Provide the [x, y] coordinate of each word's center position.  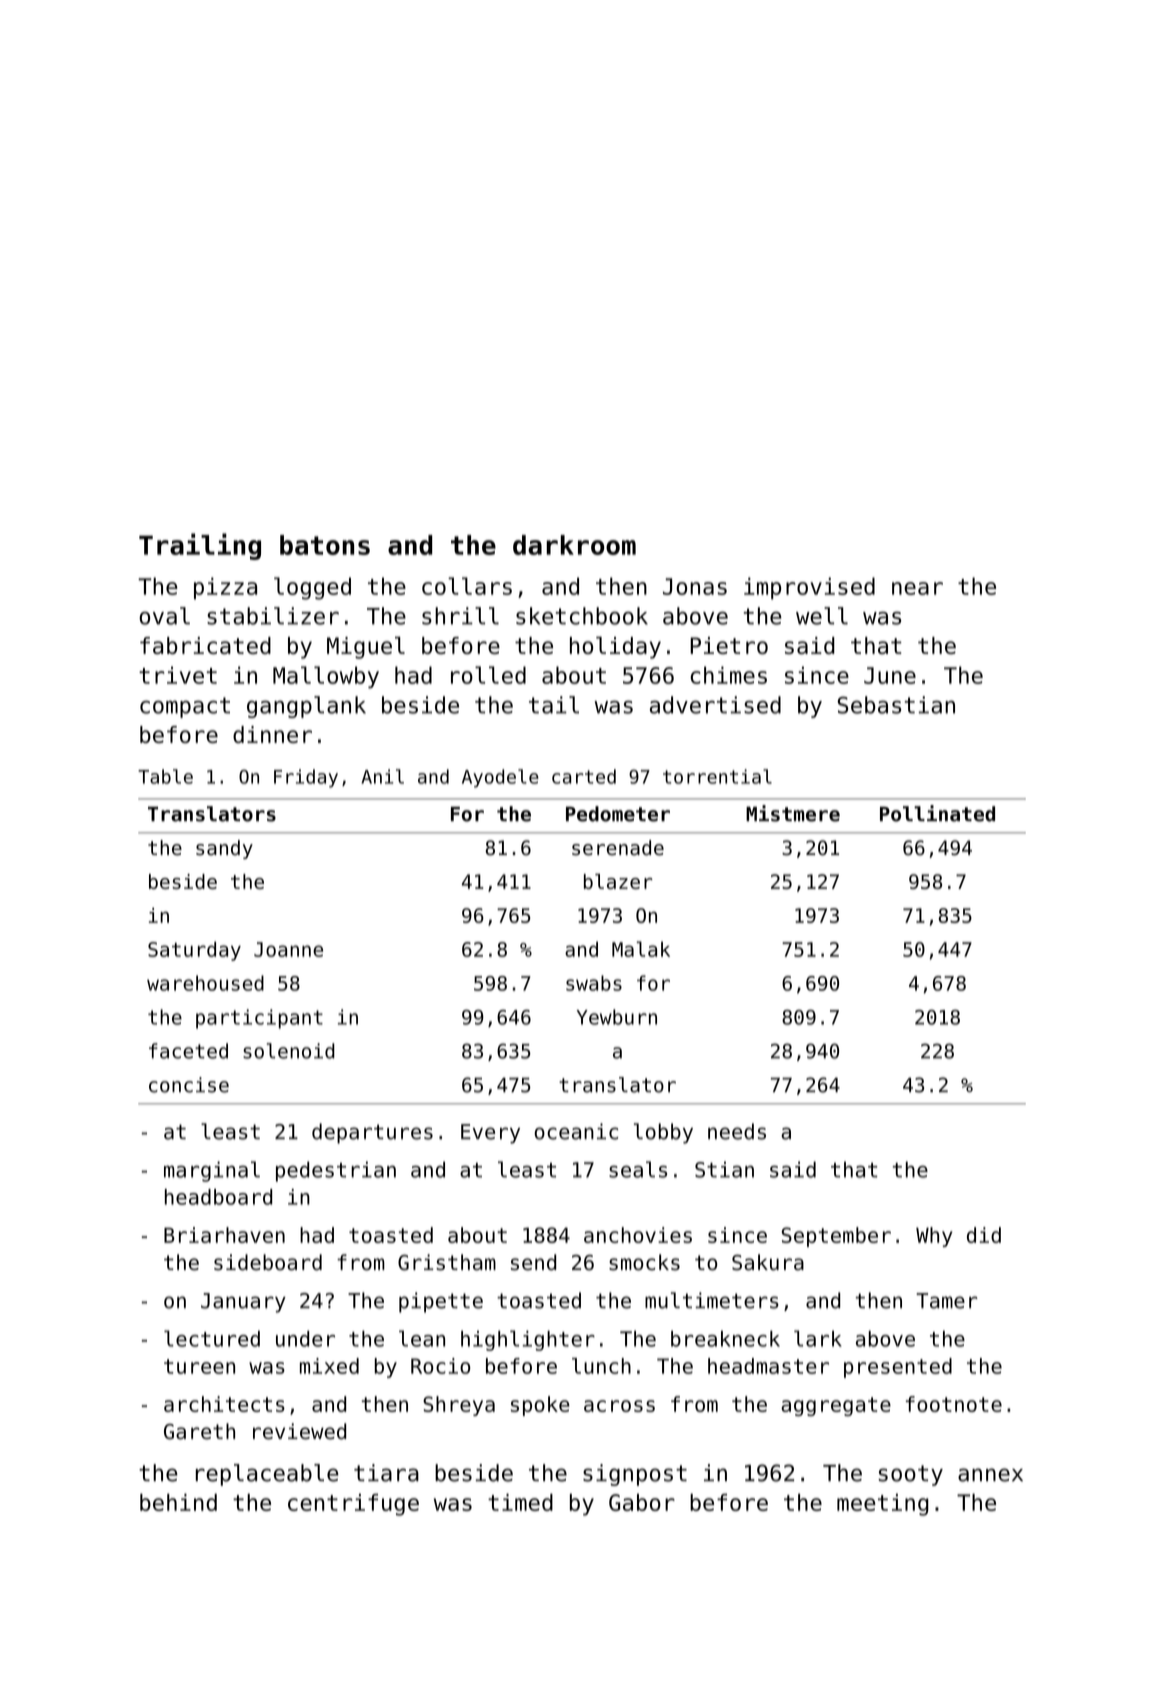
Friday [306, 778]
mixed [329, 1366]
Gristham [447, 1262]
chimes [728, 675]
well [822, 616]
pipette [441, 1302]
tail [554, 705]
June [890, 675]
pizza [225, 588]
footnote [954, 1404]
